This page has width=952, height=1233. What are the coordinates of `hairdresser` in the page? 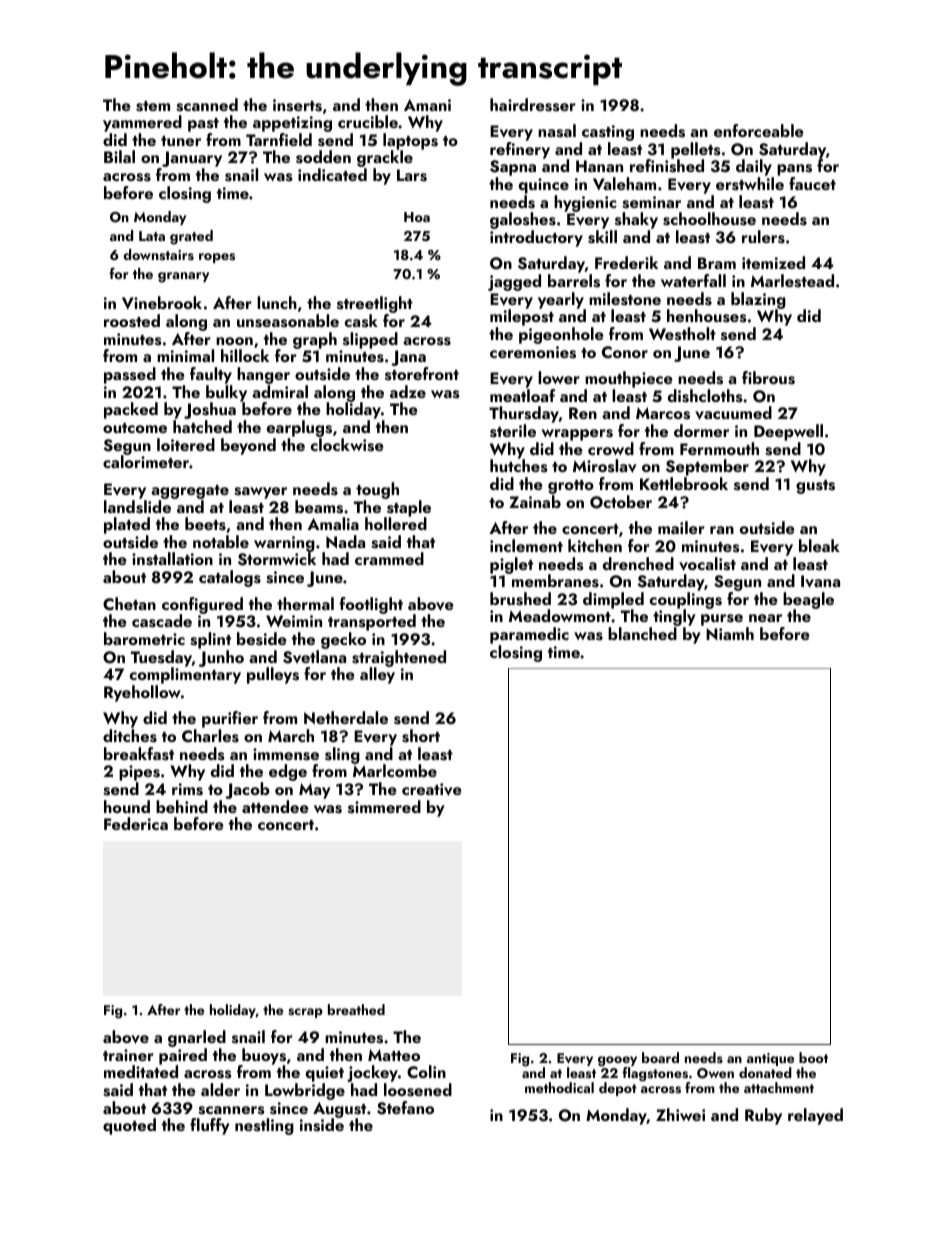 It's located at (533, 105).
